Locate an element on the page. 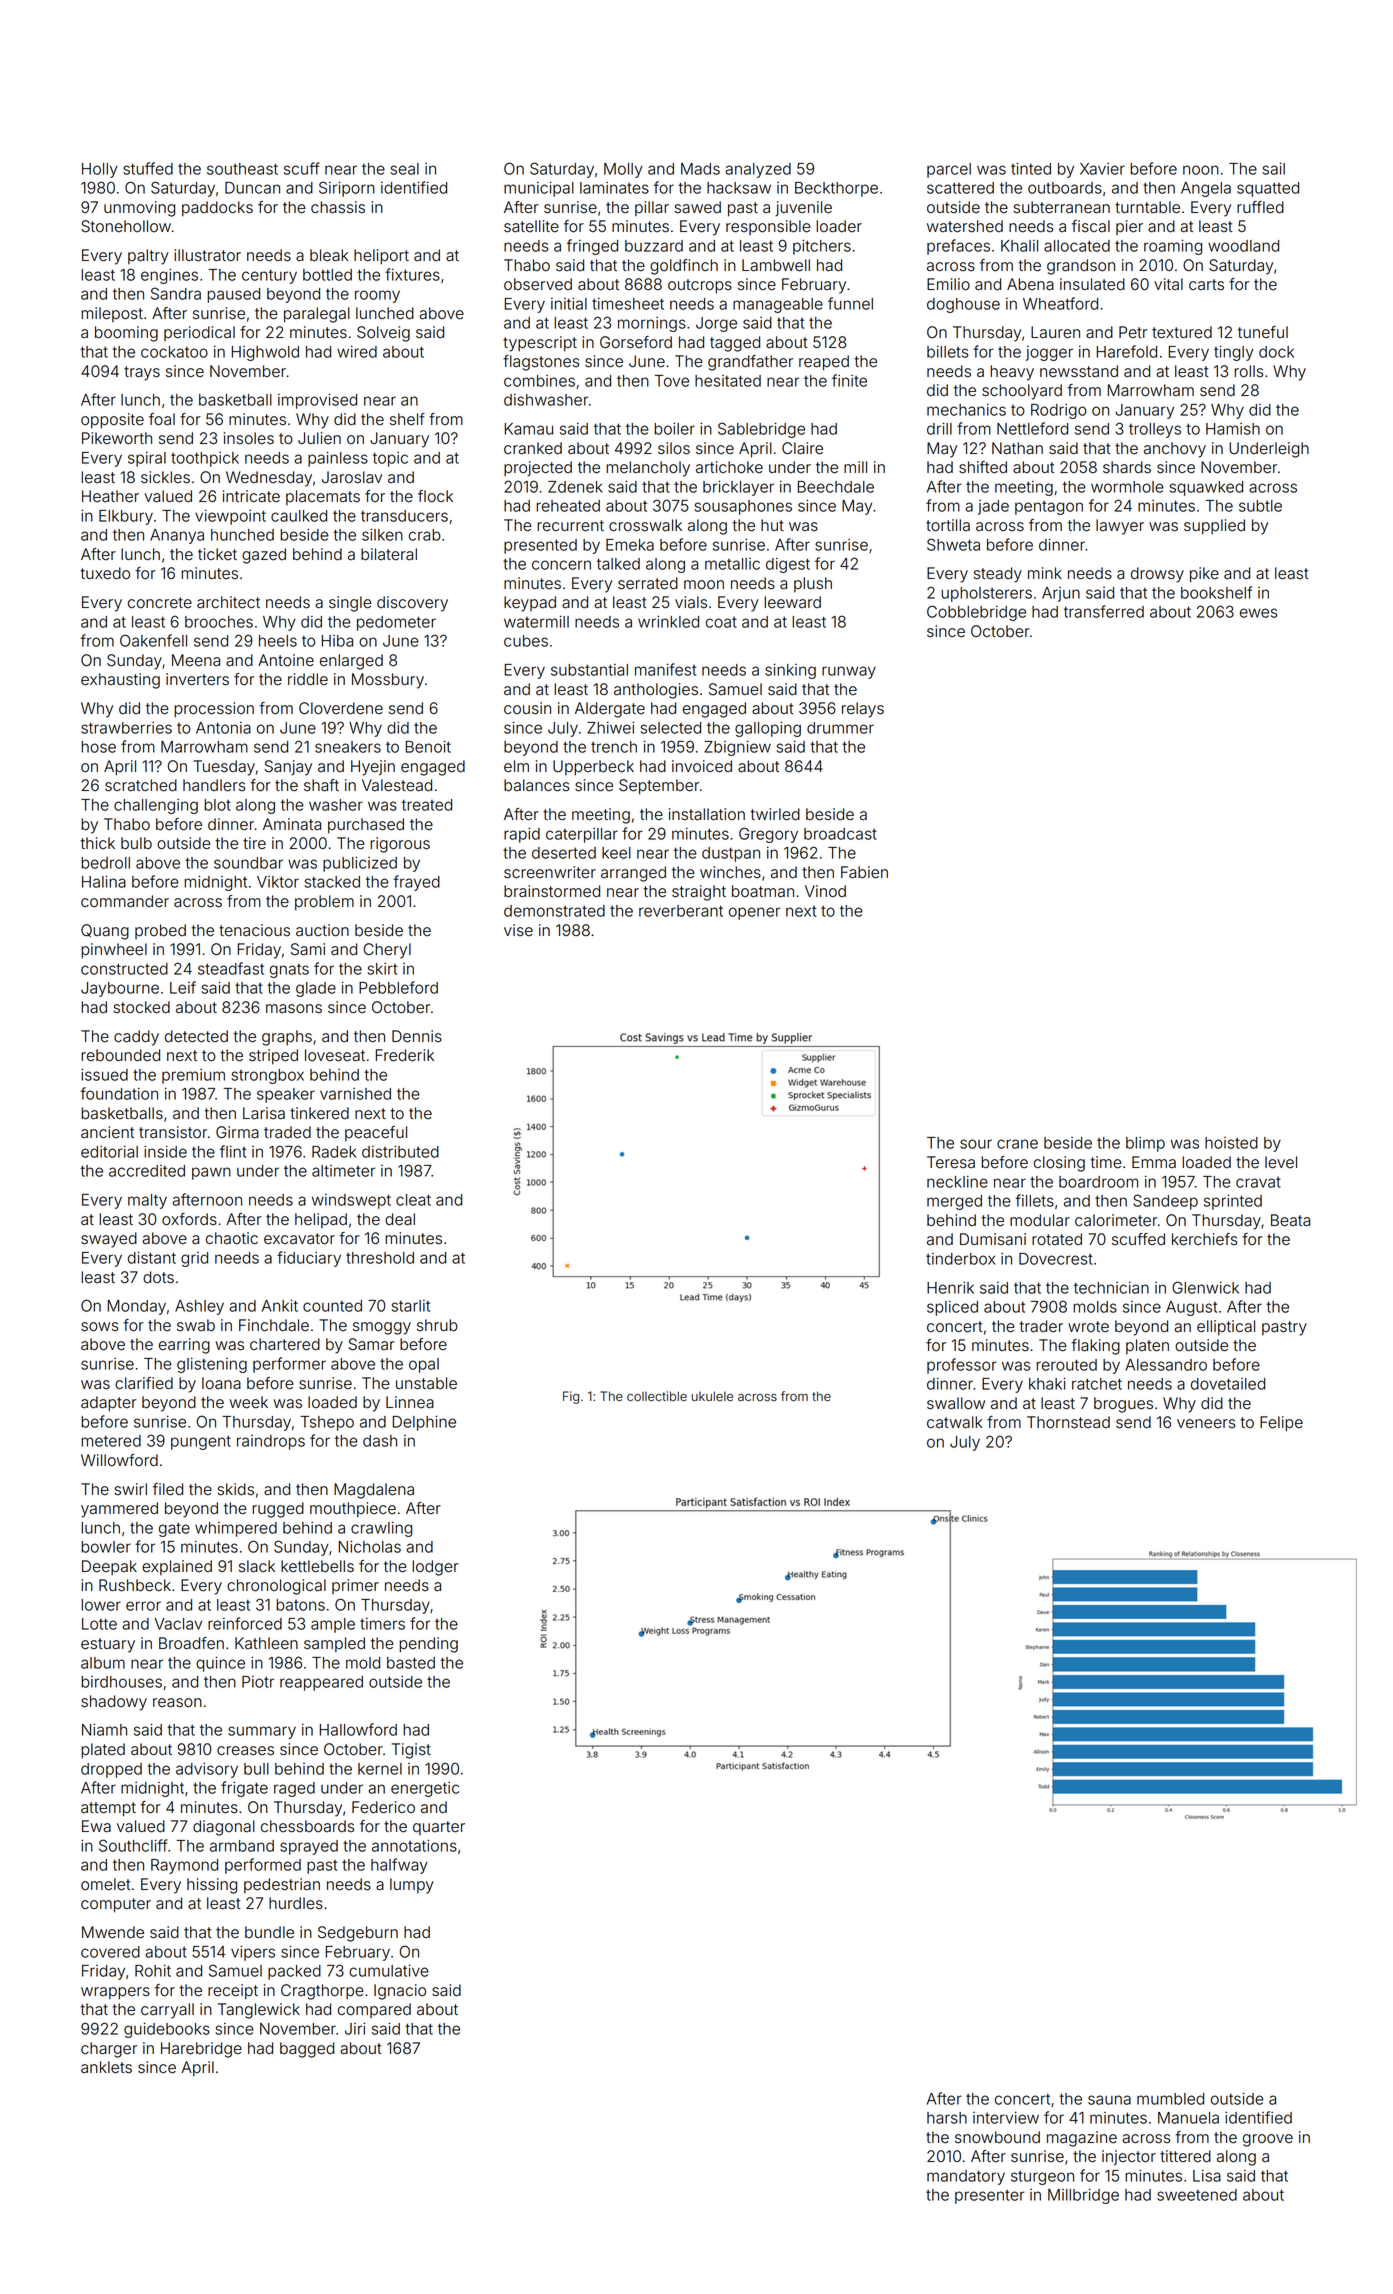 The height and width of the page is (2294, 1393). Tigist is located at coordinates (411, 1751).
